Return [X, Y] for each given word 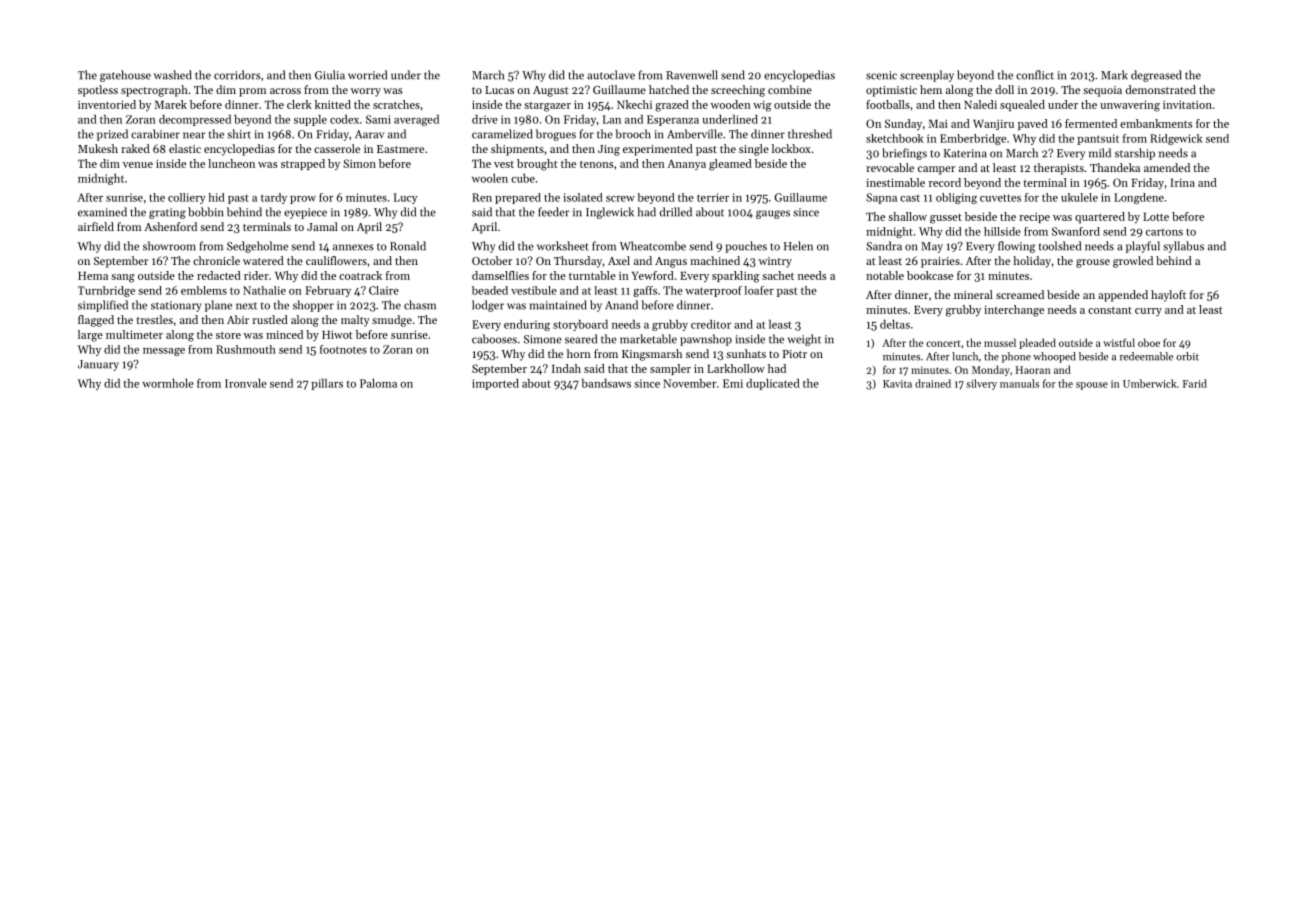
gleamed [730, 165]
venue [138, 165]
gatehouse [125, 76]
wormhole [168, 383]
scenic [881, 75]
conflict [1035, 75]
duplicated [773, 384]
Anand [621, 305]
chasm [420, 305]
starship [1135, 154]
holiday [1032, 262]
